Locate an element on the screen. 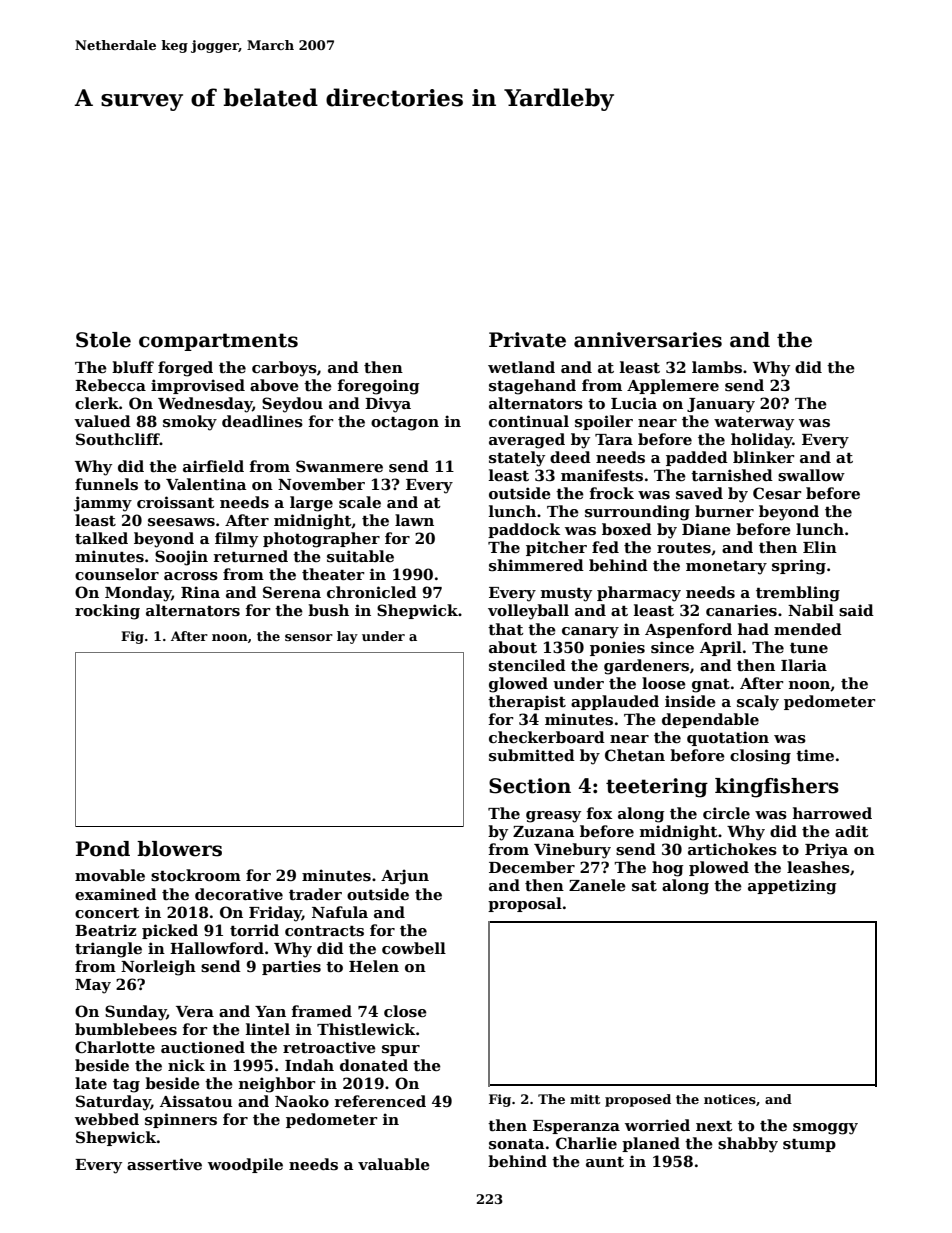 The width and height of the screenshot is (952, 1233). clerk is located at coordinates (97, 403).
